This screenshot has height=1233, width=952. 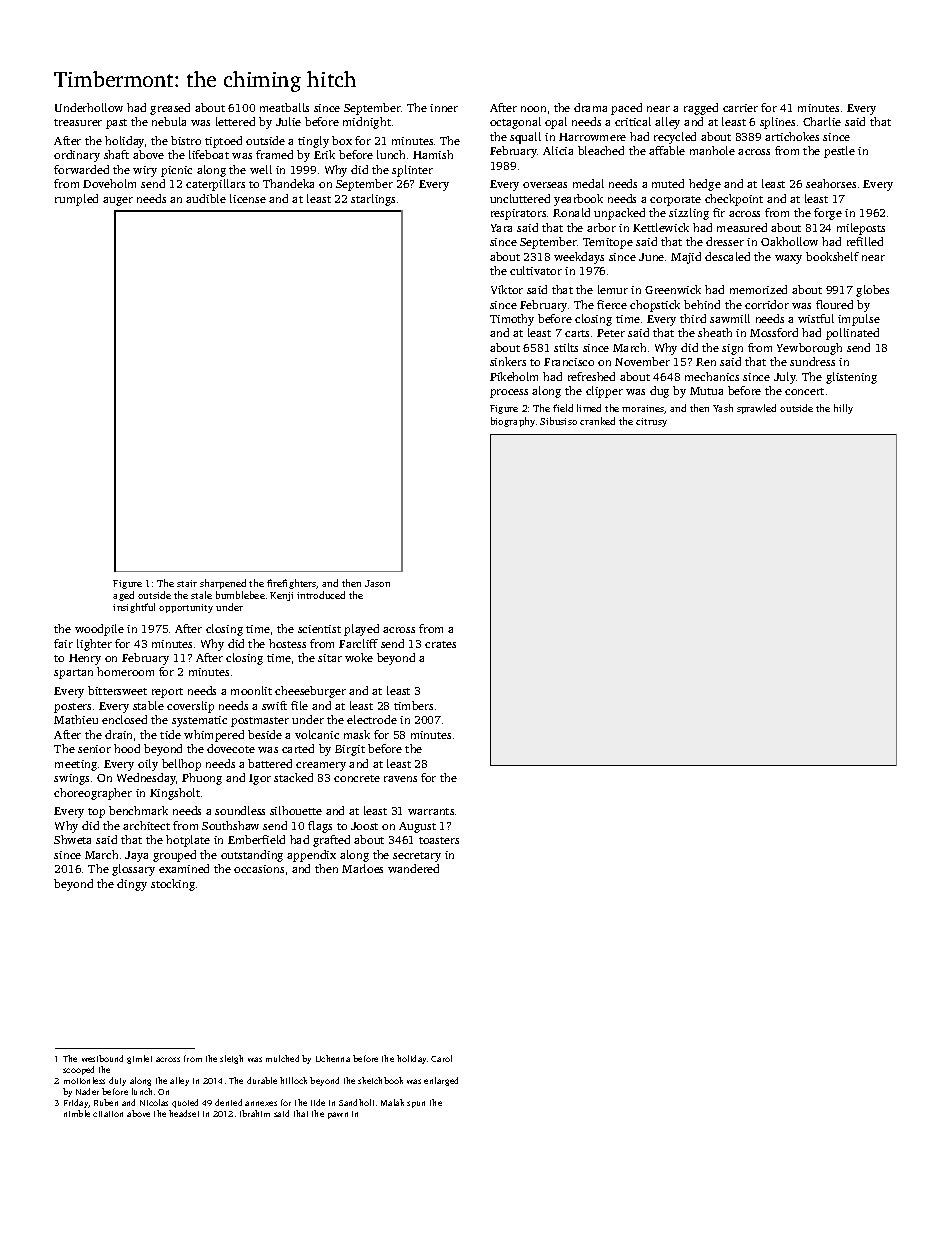 I want to click on warrants, so click(x=431, y=811).
